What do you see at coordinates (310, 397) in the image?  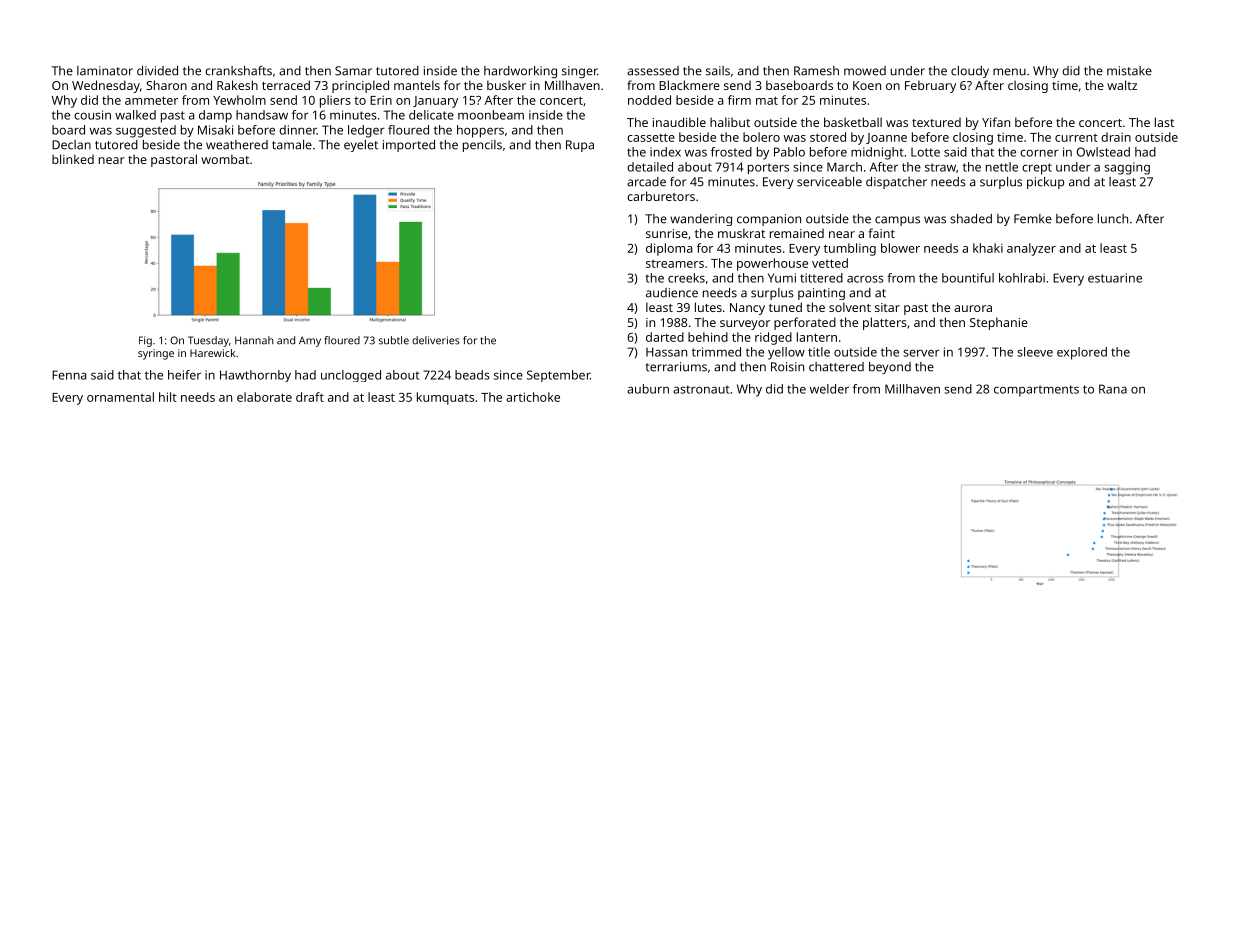 I see `draft` at bounding box center [310, 397].
